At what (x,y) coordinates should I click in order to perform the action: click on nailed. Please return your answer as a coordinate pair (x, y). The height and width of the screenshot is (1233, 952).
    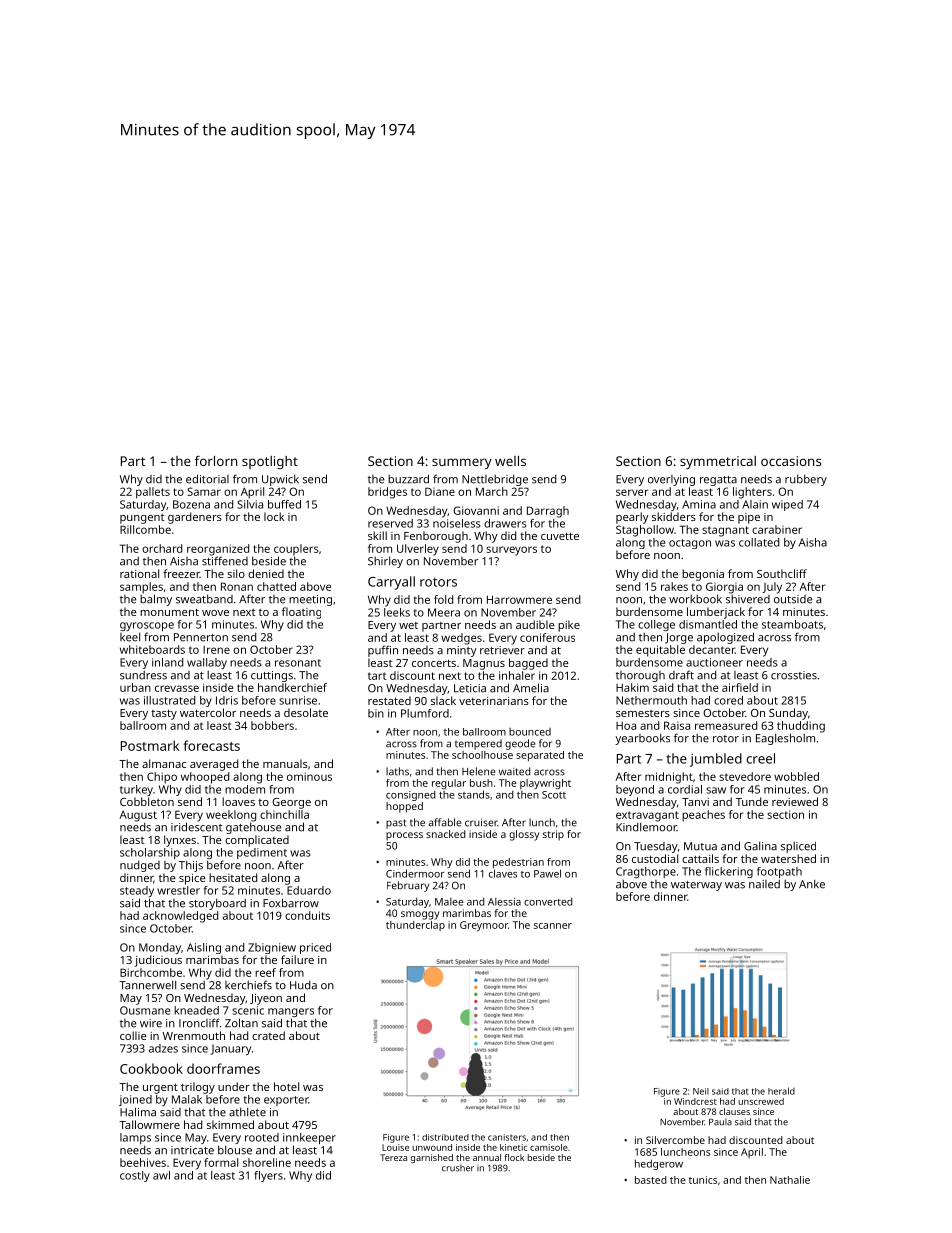
    Looking at the image, I should click on (764, 884).
